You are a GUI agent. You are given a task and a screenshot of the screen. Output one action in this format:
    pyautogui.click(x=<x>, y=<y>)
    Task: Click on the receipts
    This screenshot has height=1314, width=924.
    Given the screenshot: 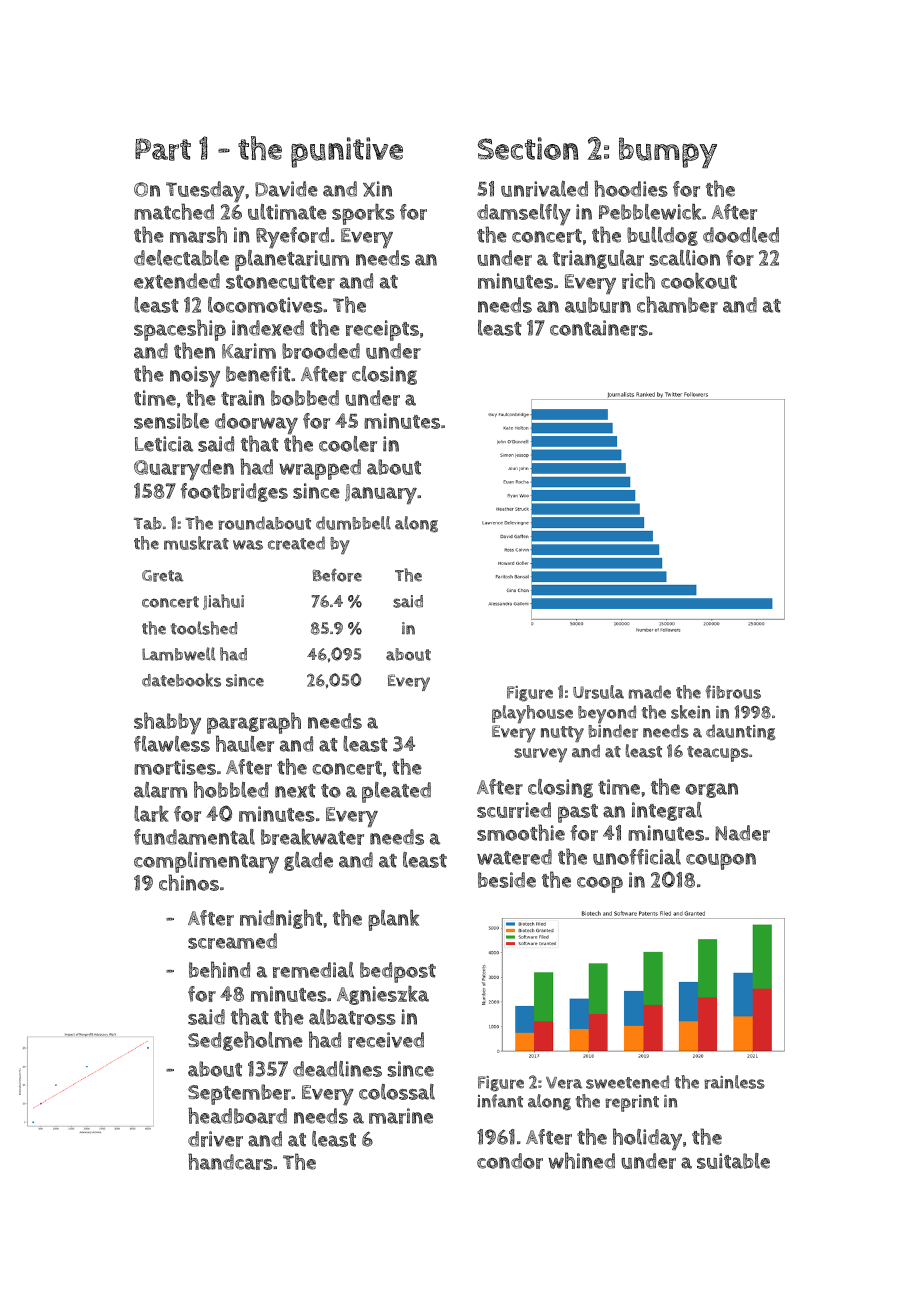 What is the action you would take?
    pyautogui.click(x=382, y=330)
